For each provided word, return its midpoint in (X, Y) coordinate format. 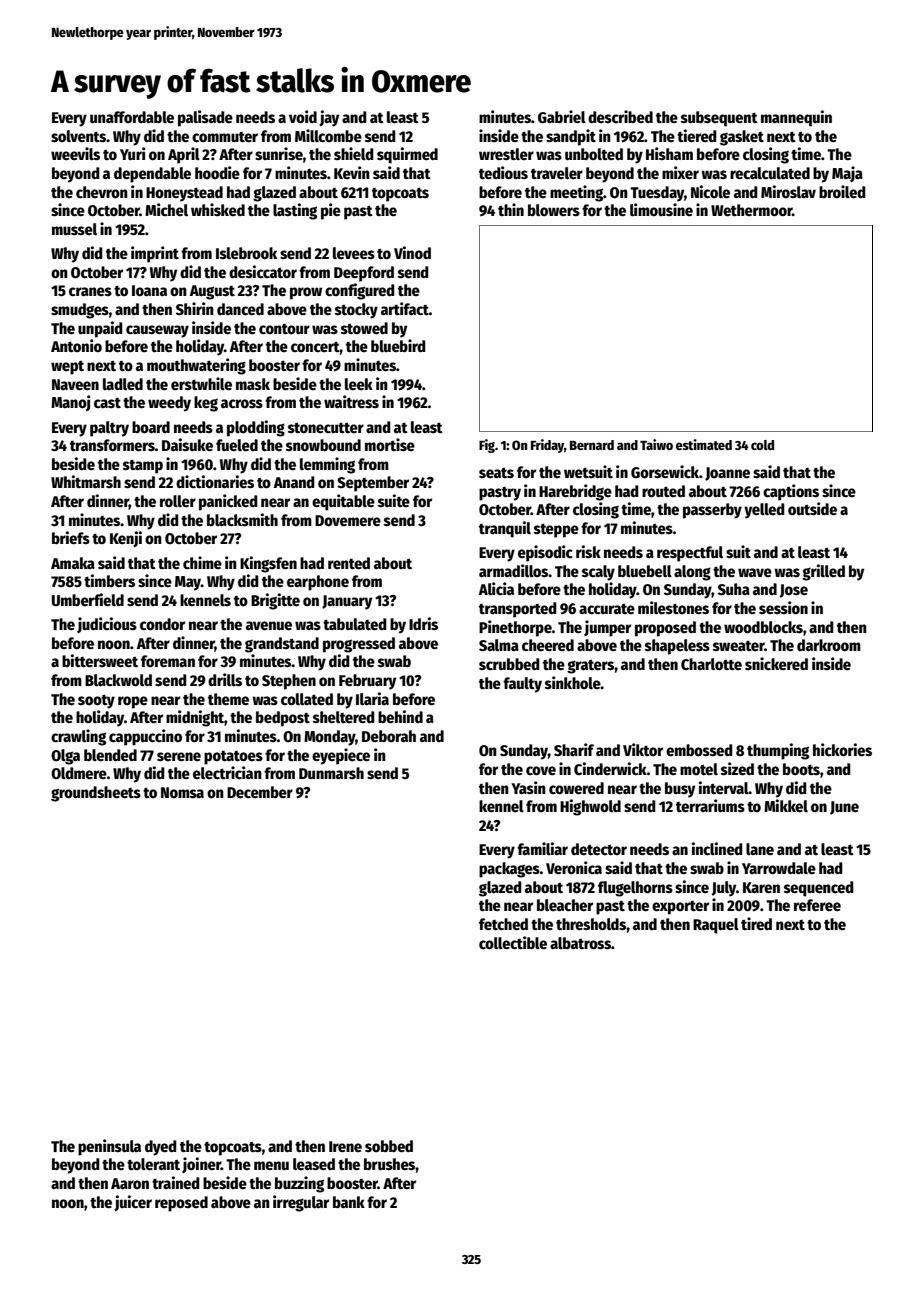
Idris (423, 624)
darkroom (829, 645)
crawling (78, 737)
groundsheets (96, 794)
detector (599, 849)
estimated (704, 444)
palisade (205, 118)
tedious (503, 173)
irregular (301, 1203)
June (844, 808)
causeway (157, 331)
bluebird (398, 345)
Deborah (389, 736)
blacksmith (242, 519)
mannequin (796, 118)
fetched (503, 924)
